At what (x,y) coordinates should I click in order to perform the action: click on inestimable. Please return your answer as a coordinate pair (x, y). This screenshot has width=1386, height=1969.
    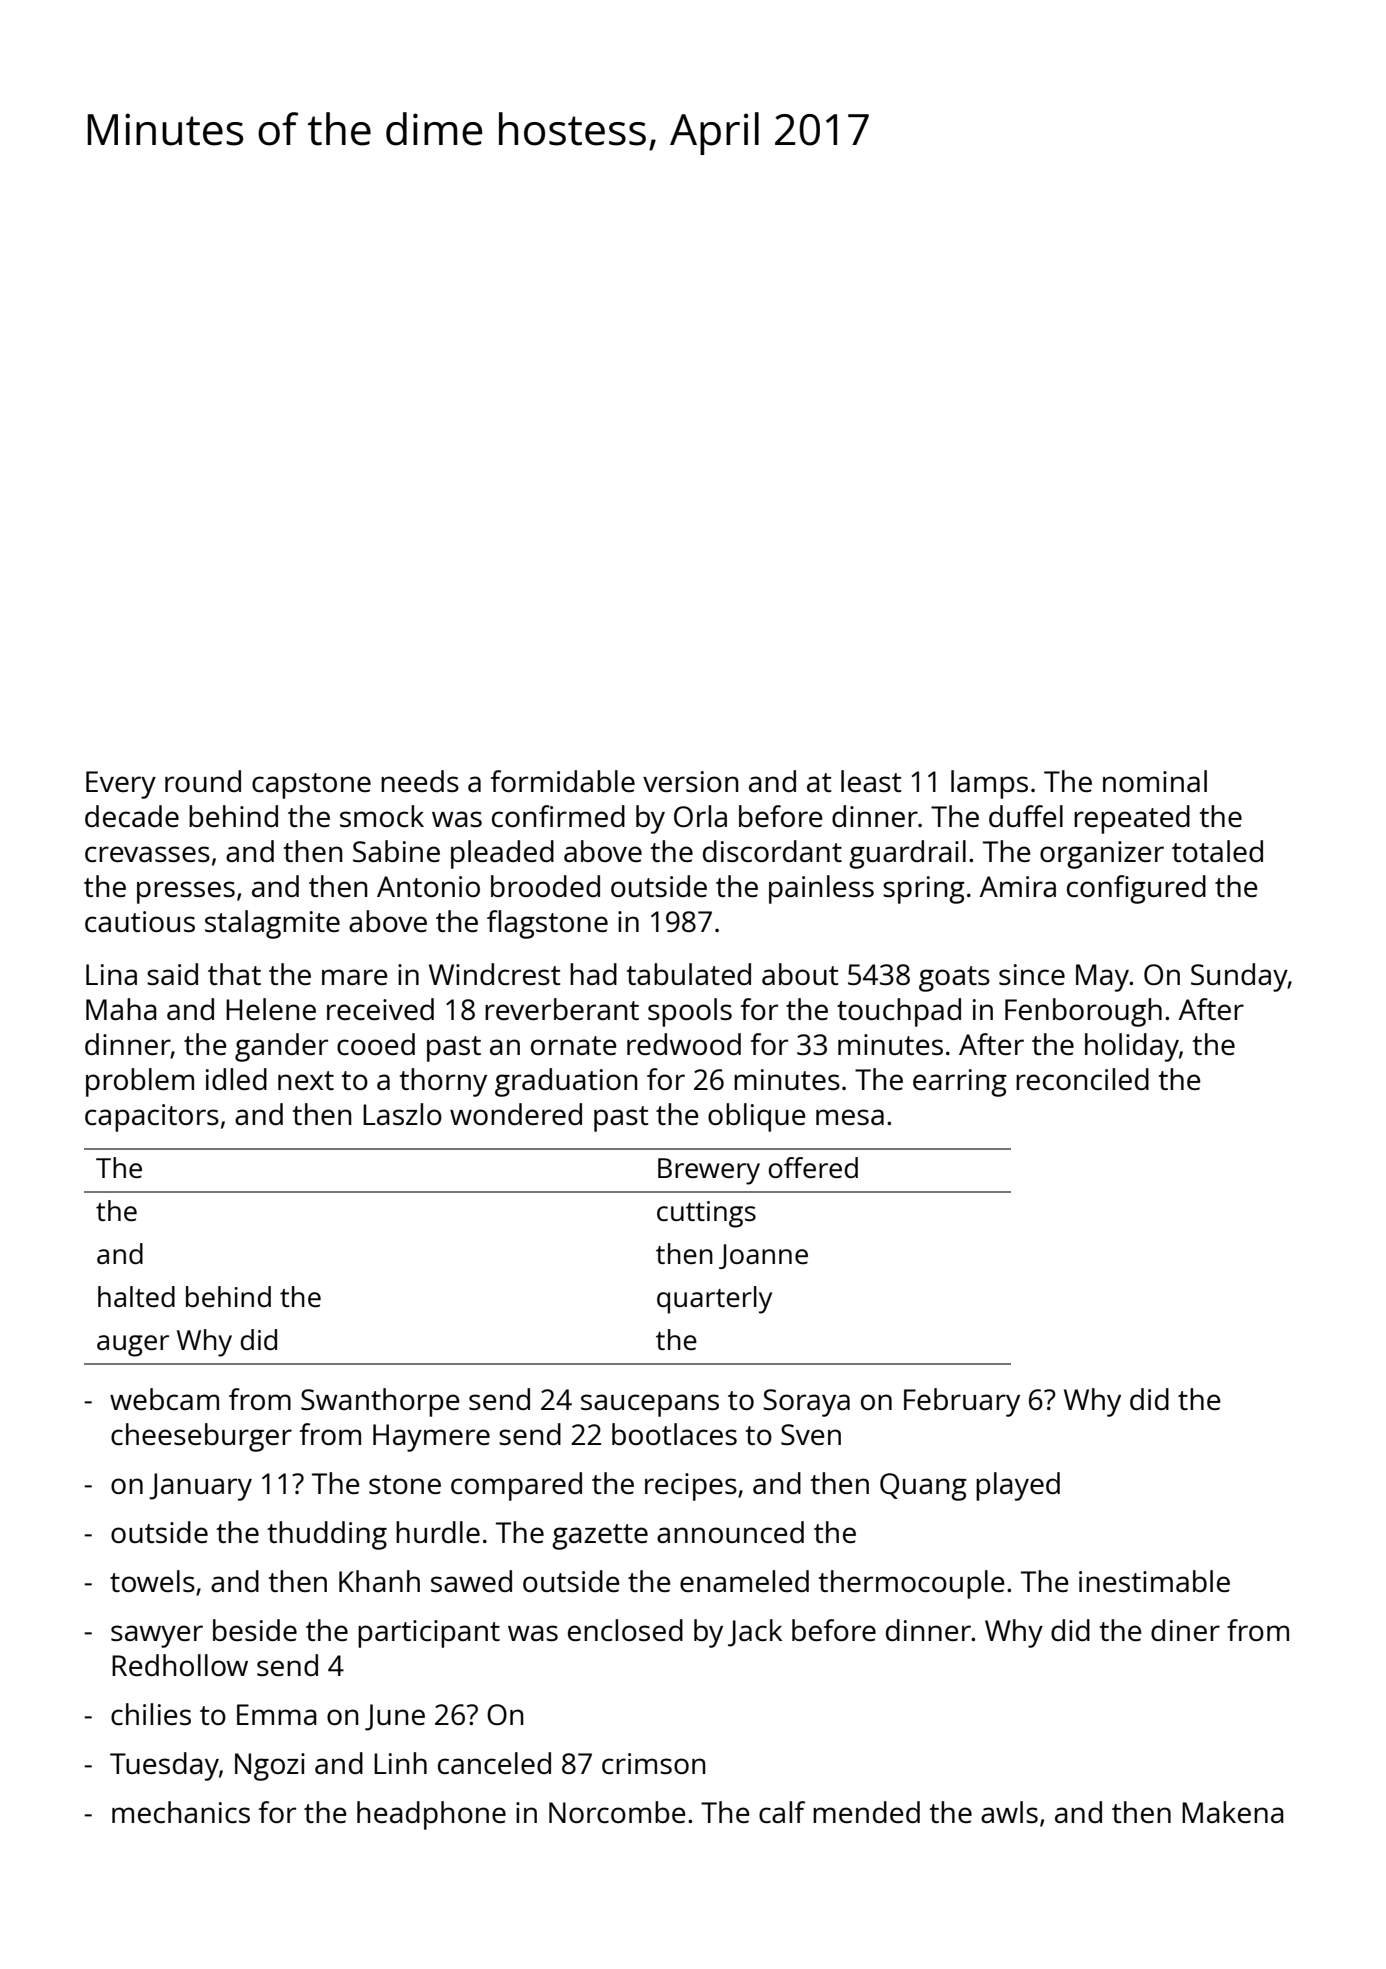
    Looking at the image, I should click on (1154, 1581).
